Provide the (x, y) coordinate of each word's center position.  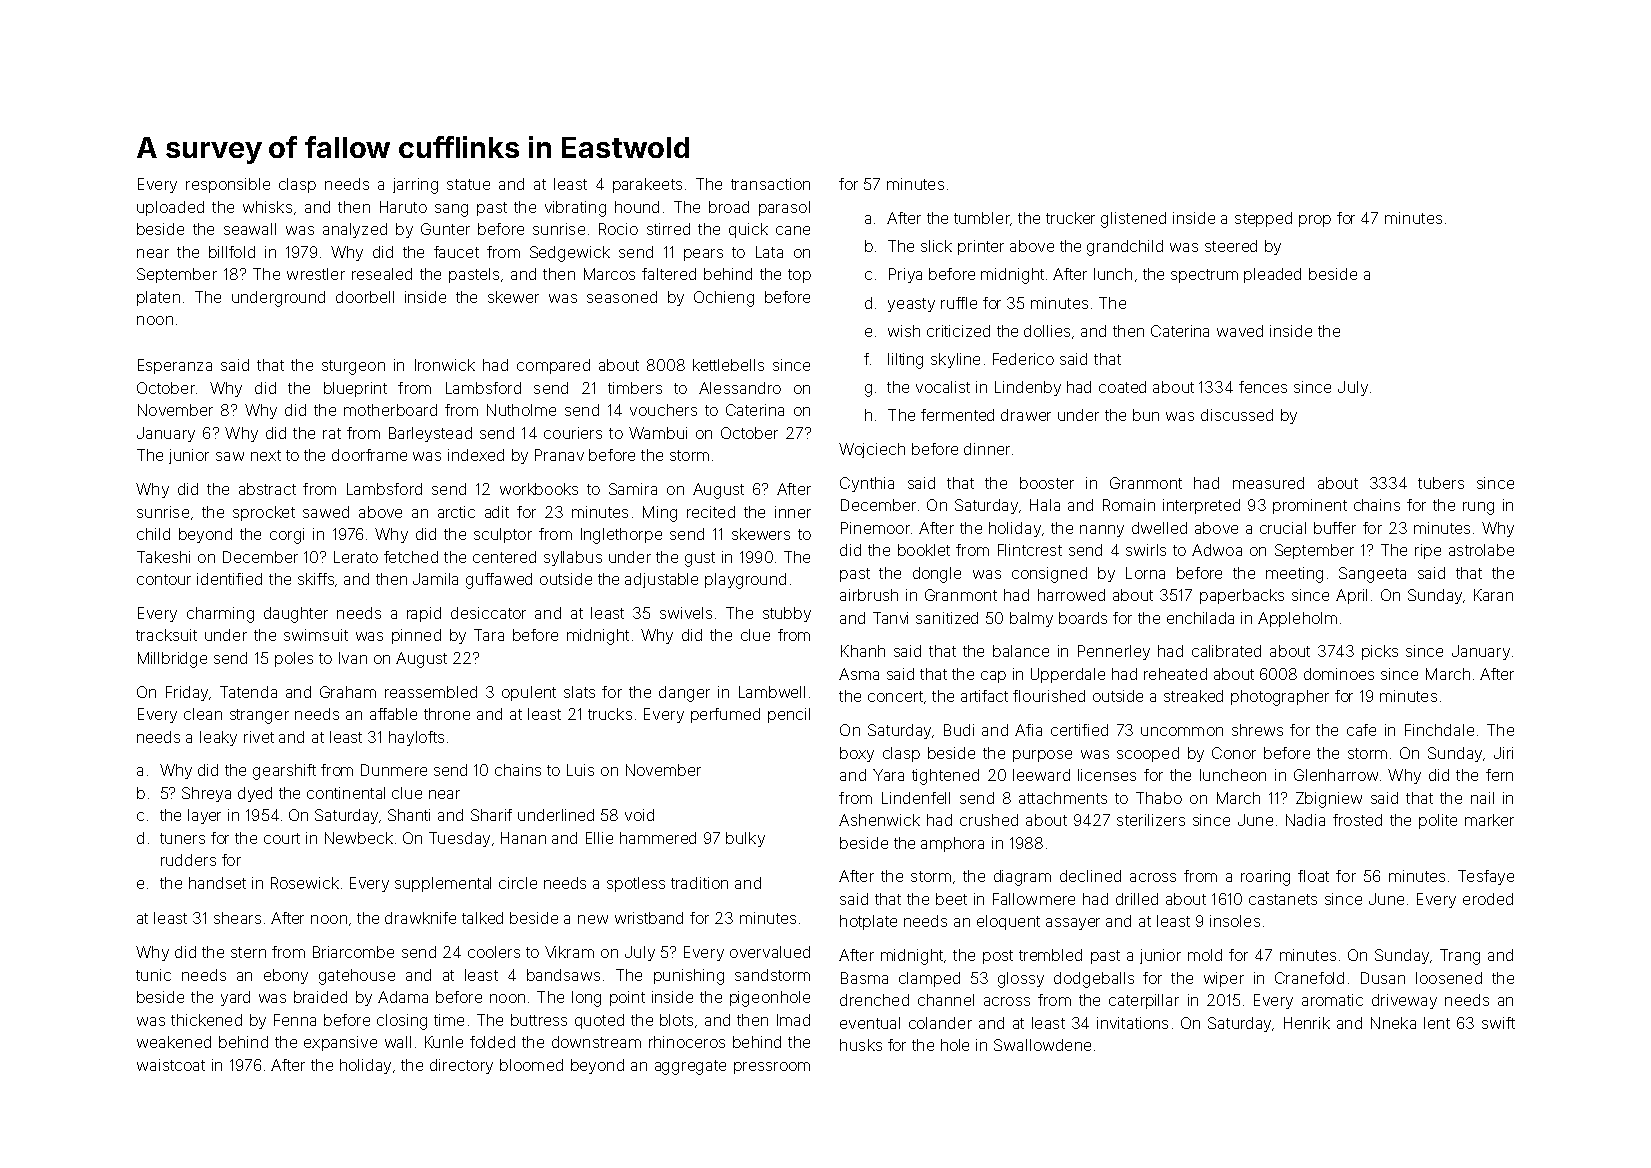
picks (1380, 652)
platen (158, 298)
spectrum (1204, 276)
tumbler (982, 218)
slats (579, 692)
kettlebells (728, 365)
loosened (1449, 978)
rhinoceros (687, 1042)
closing (402, 1022)
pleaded (1272, 275)
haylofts (416, 738)
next (266, 455)
